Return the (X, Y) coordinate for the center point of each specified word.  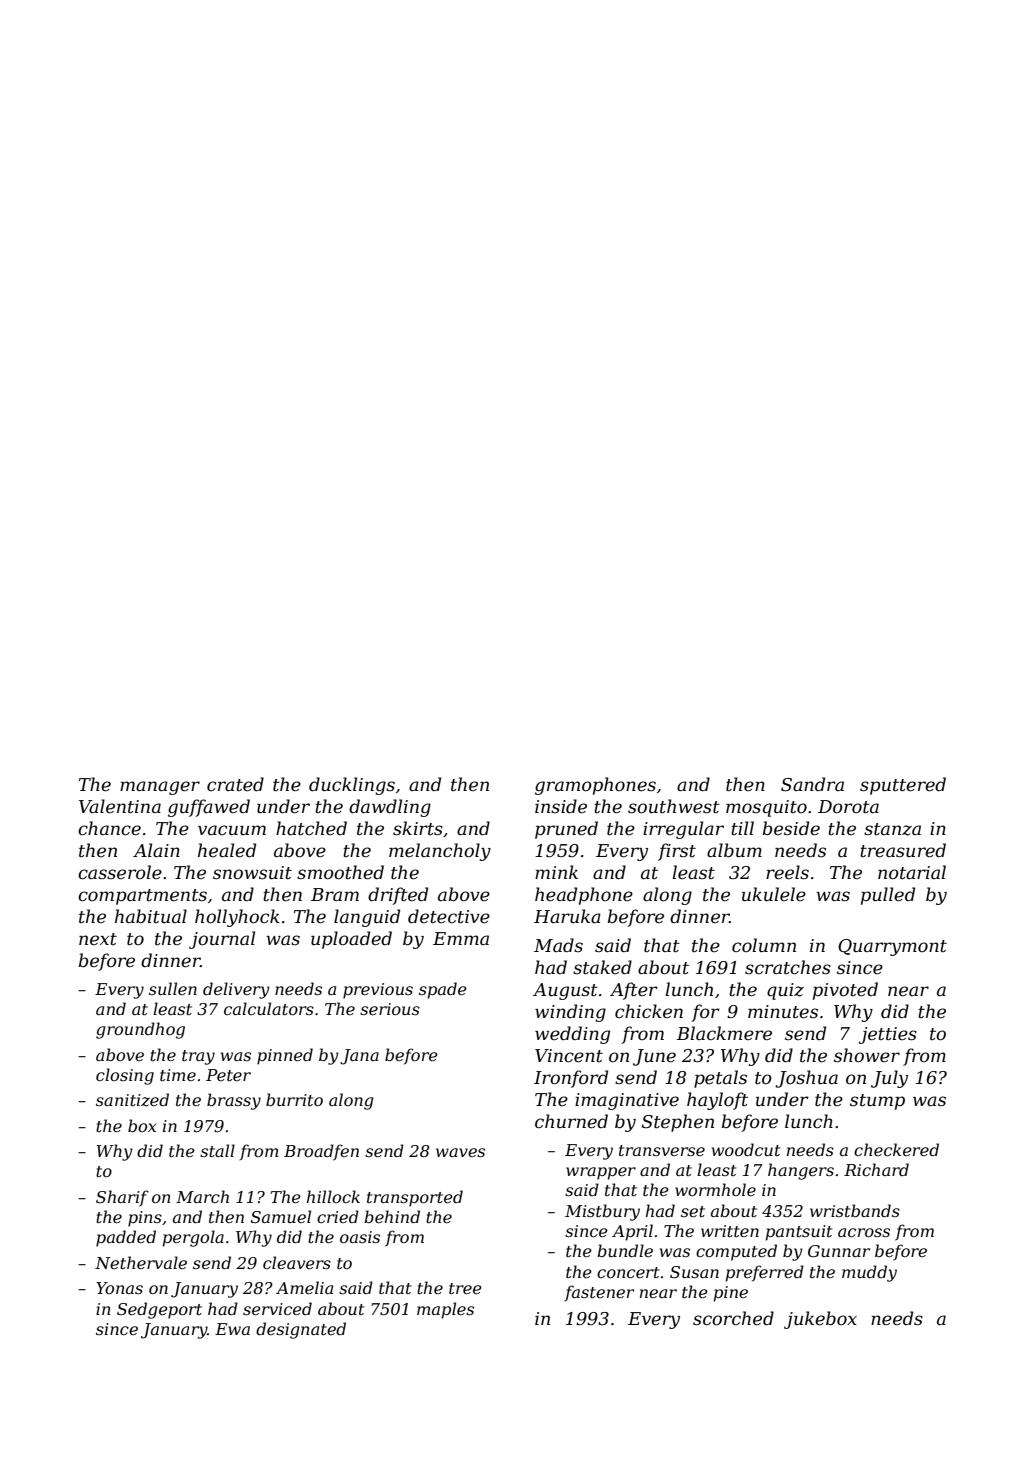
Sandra (812, 784)
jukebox (820, 1320)
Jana (359, 1057)
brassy (234, 1101)
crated (235, 784)
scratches (788, 967)
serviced (277, 1308)
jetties (888, 1035)
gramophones (595, 786)
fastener (599, 1293)
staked (602, 967)
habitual (151, 916)
